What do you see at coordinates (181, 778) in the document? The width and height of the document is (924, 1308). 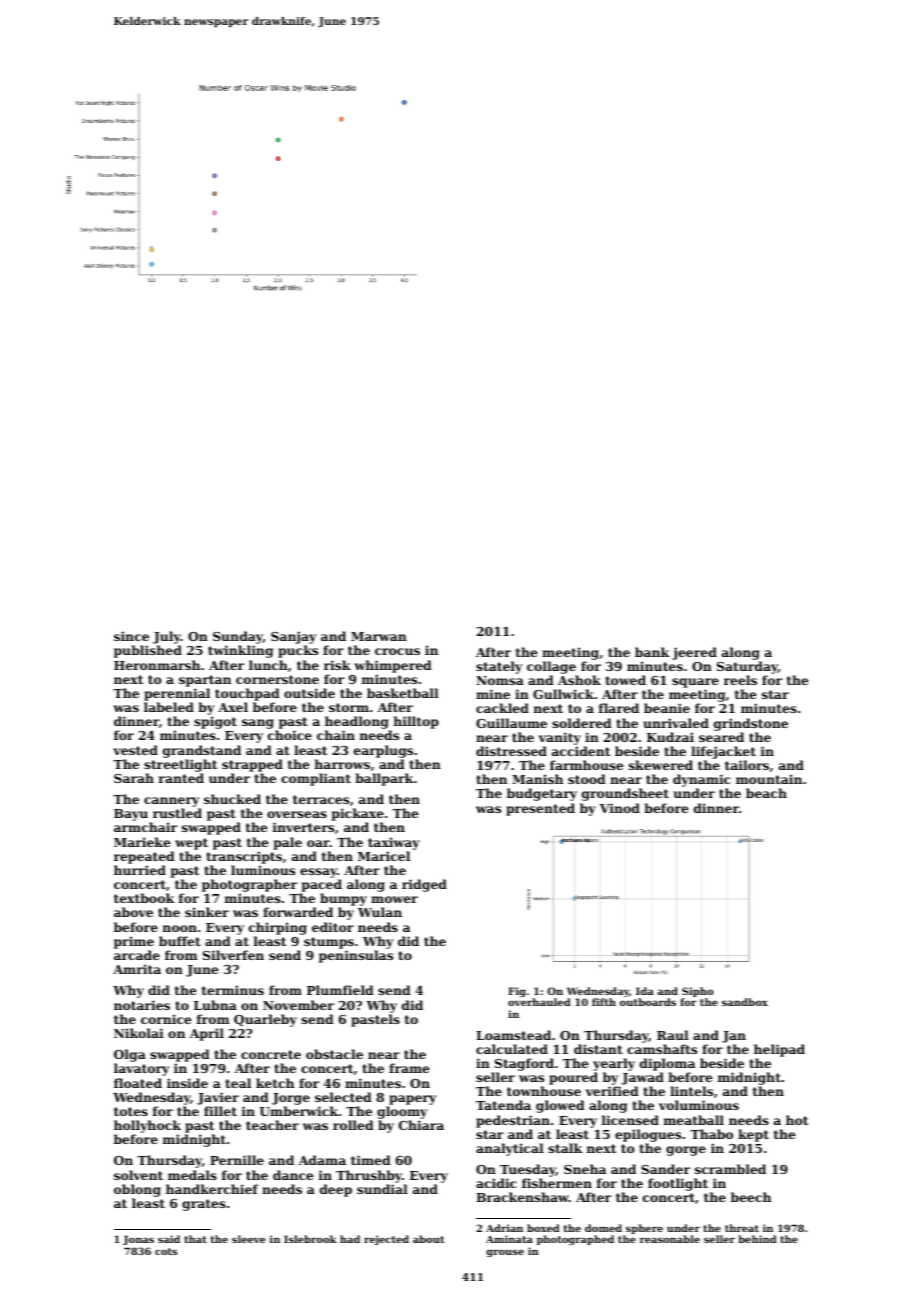 I see `ranted` at bounding box center [181, 778].
